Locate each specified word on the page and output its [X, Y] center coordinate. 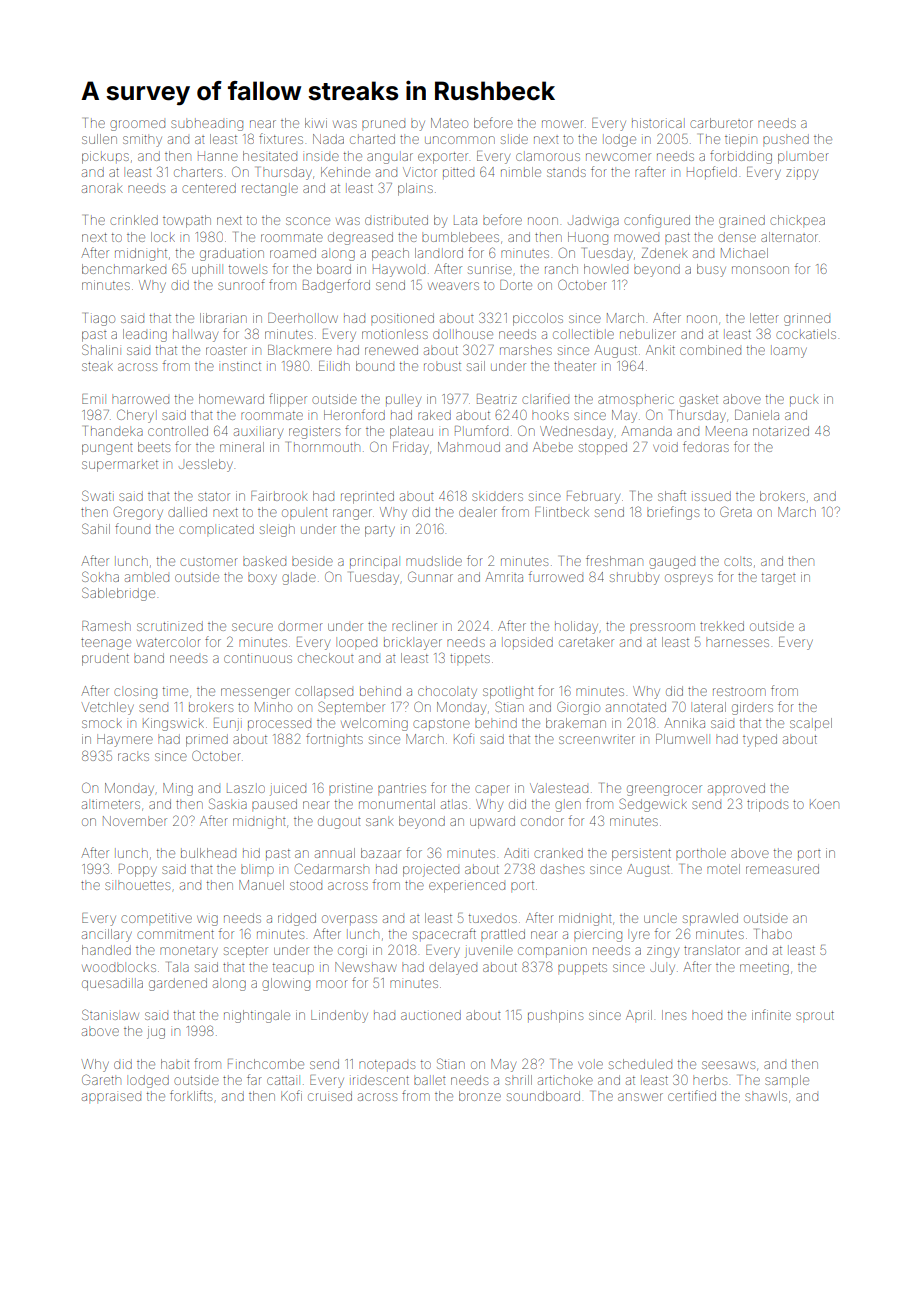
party [380, 531]
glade [299, 578]
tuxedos [493, 918]
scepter [246, 952]
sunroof [241, 284]
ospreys [689, 579]
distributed [396, 220]
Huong [588, 238]
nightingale [257, 1016]
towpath [187, 221]
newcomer [618, 157]
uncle [660, 919]
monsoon [760, 270]
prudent [105, 659]
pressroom [662, 627]
